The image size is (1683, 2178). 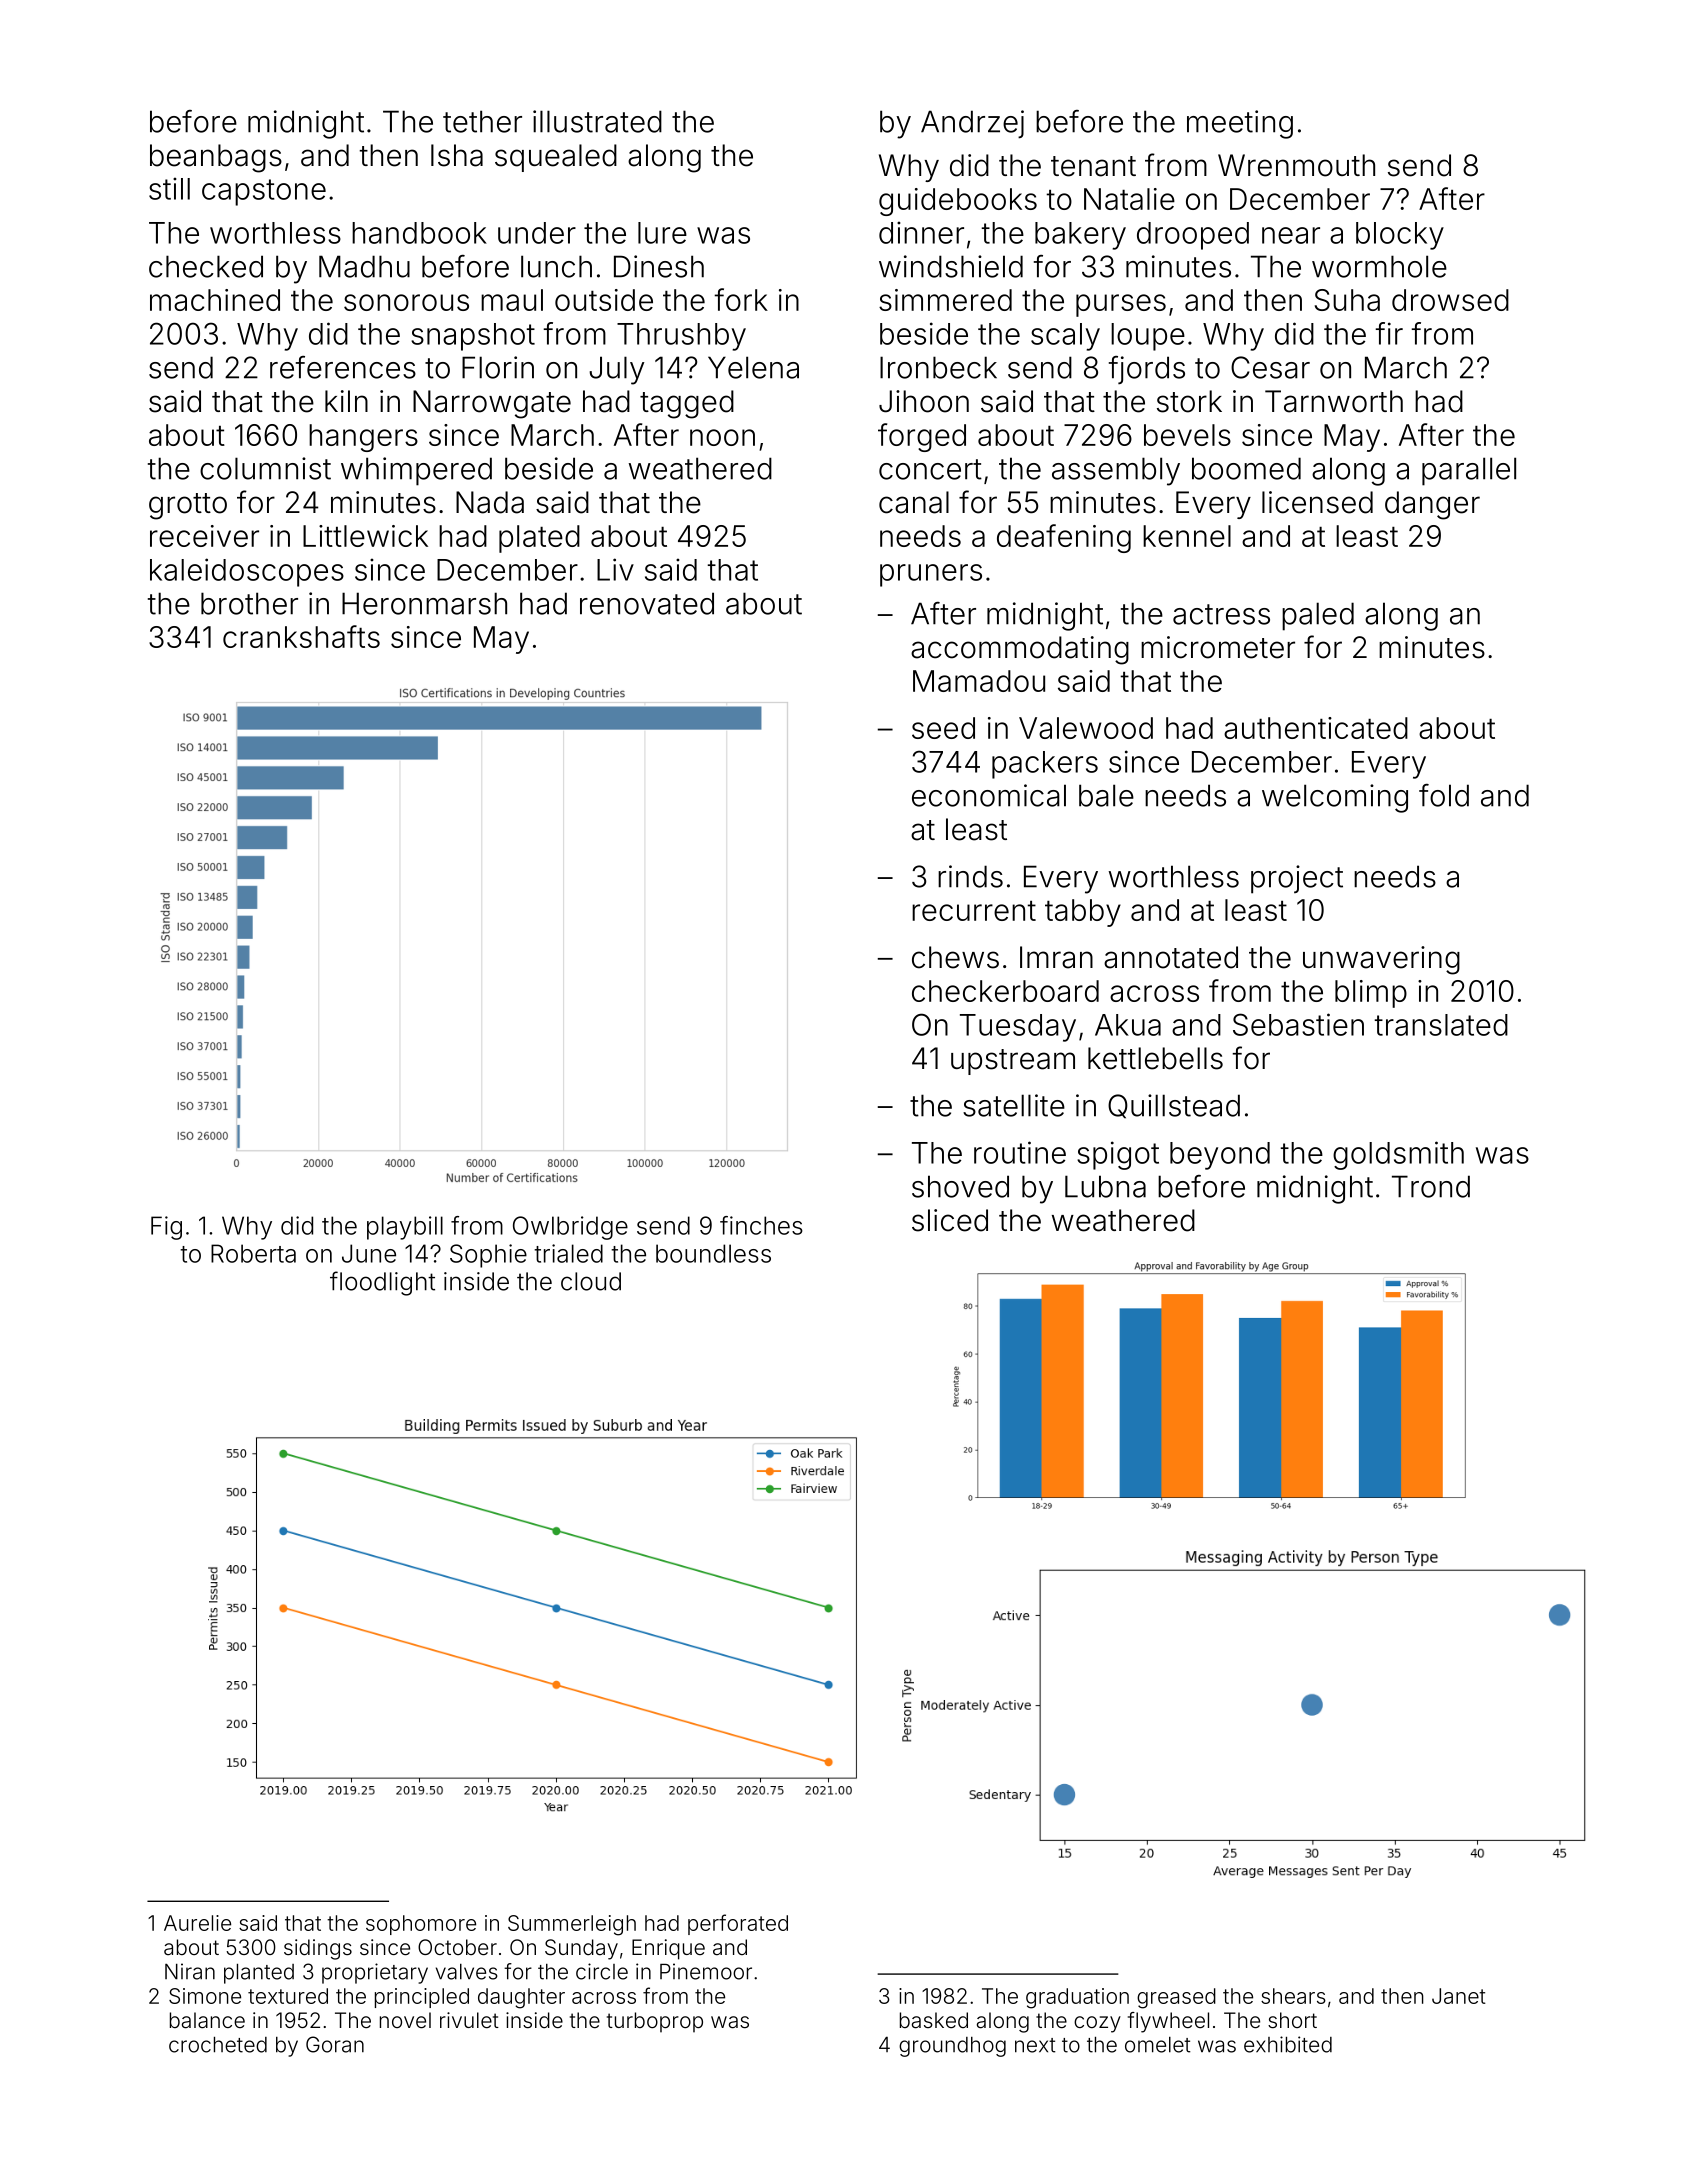 What do you see at coordinates (405, 1228) in the document?
I see `playbill` at bounding box center [405, 1228].
